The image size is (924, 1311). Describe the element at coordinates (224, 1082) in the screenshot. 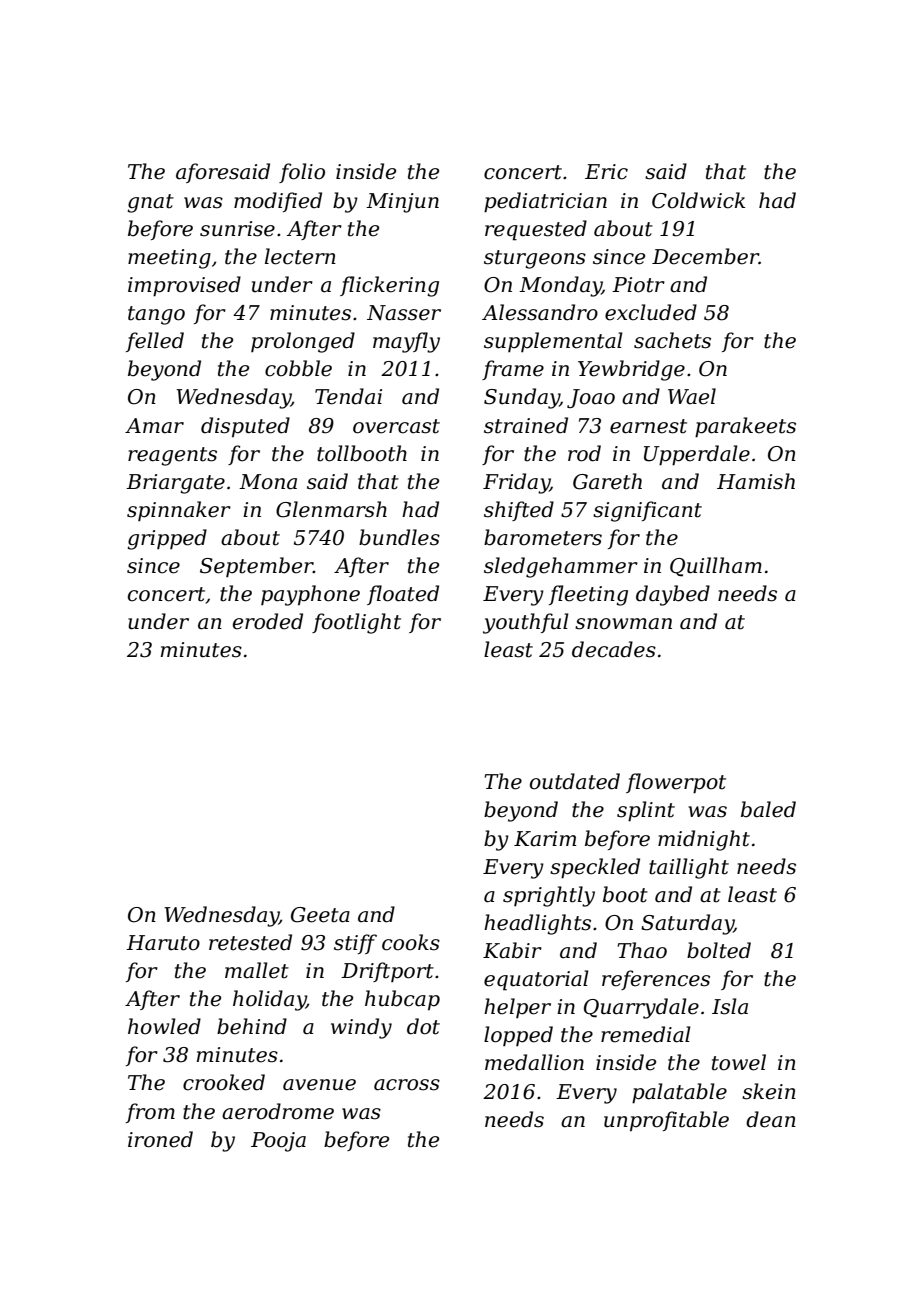

I see `crooked` at that location.
